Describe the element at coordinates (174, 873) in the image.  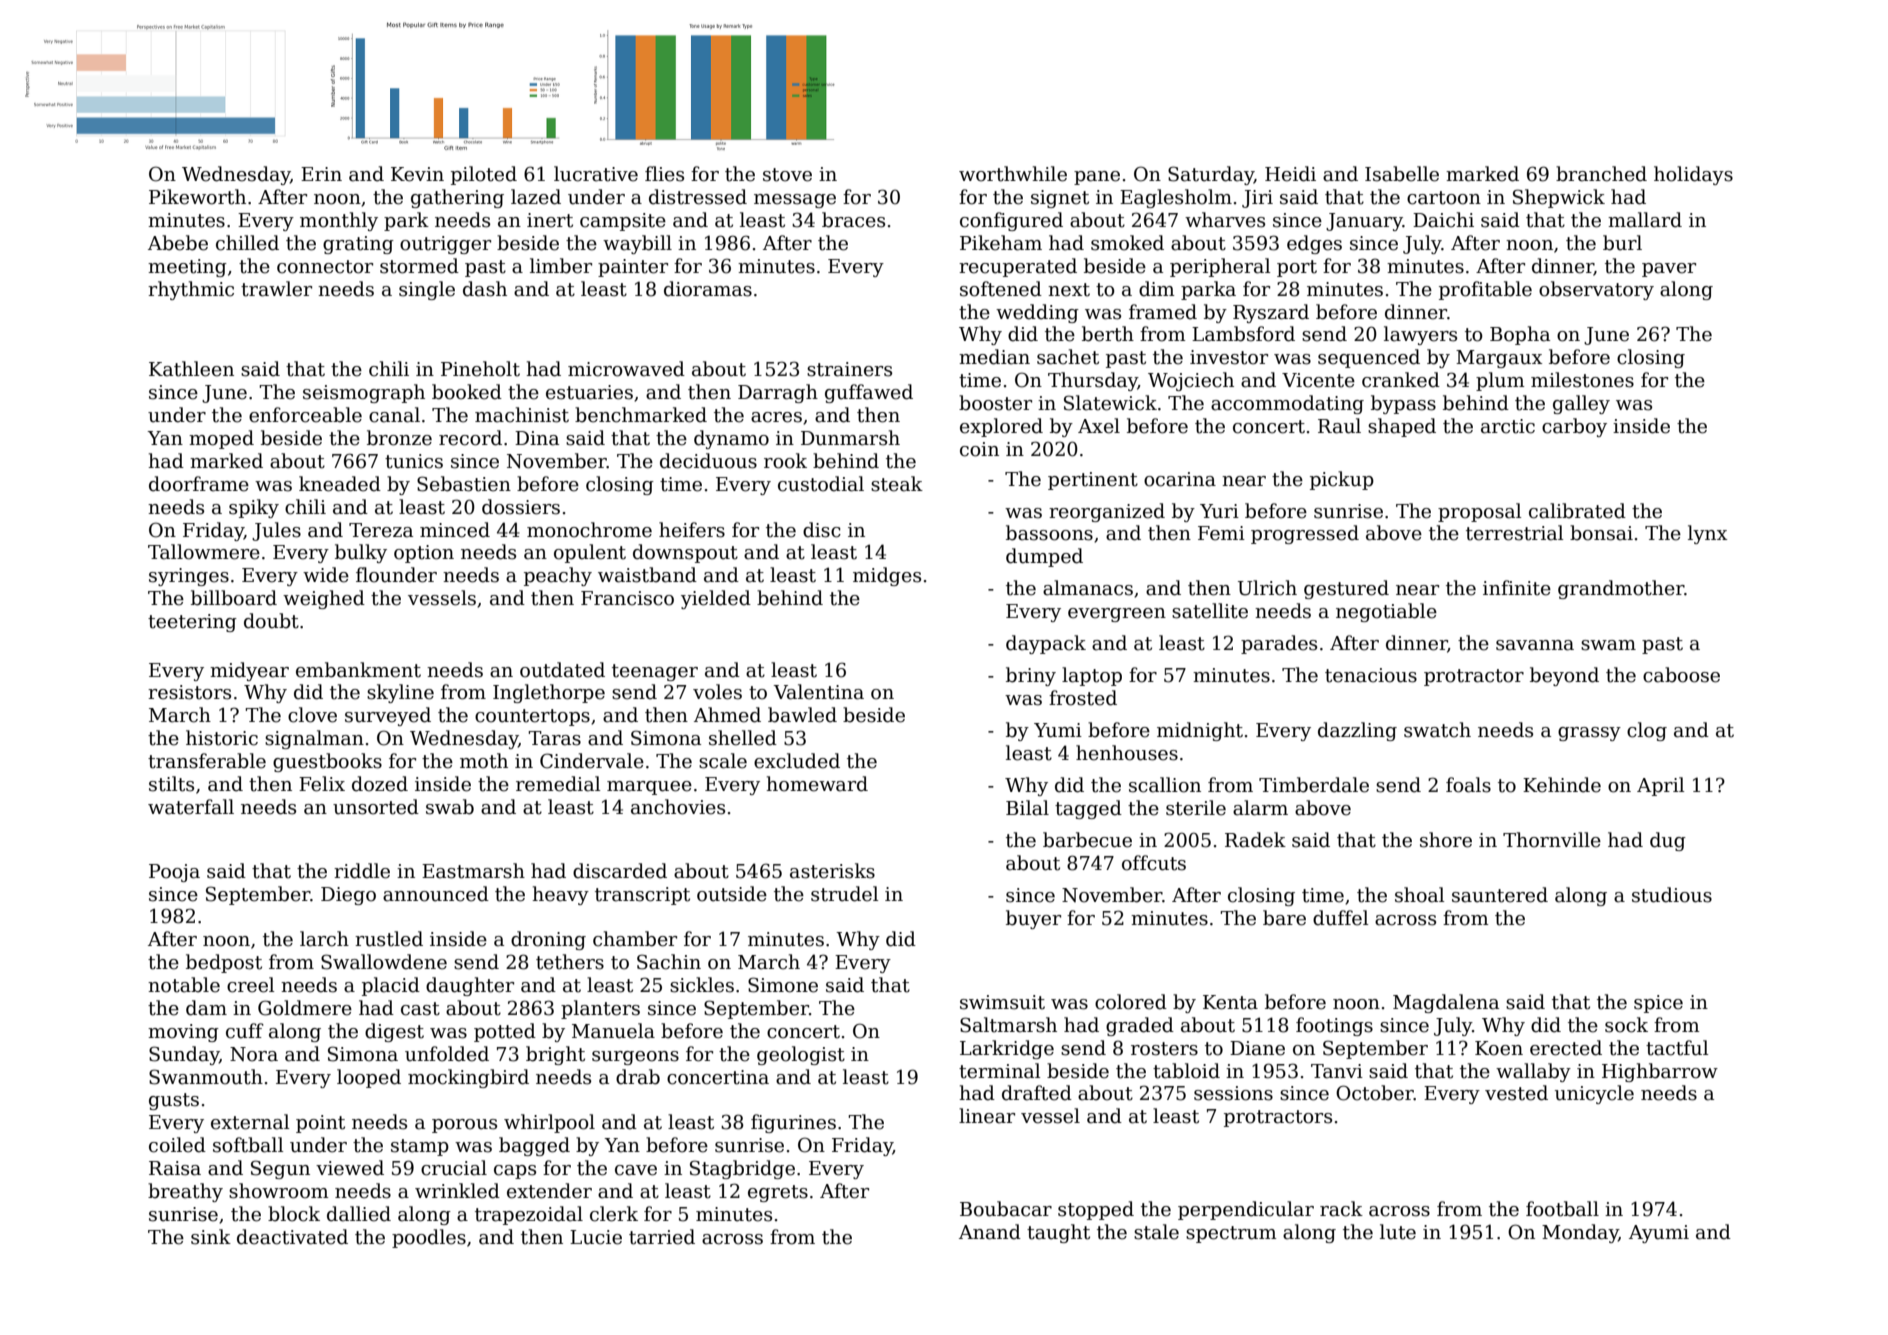
I see `Pooja` at that location.
